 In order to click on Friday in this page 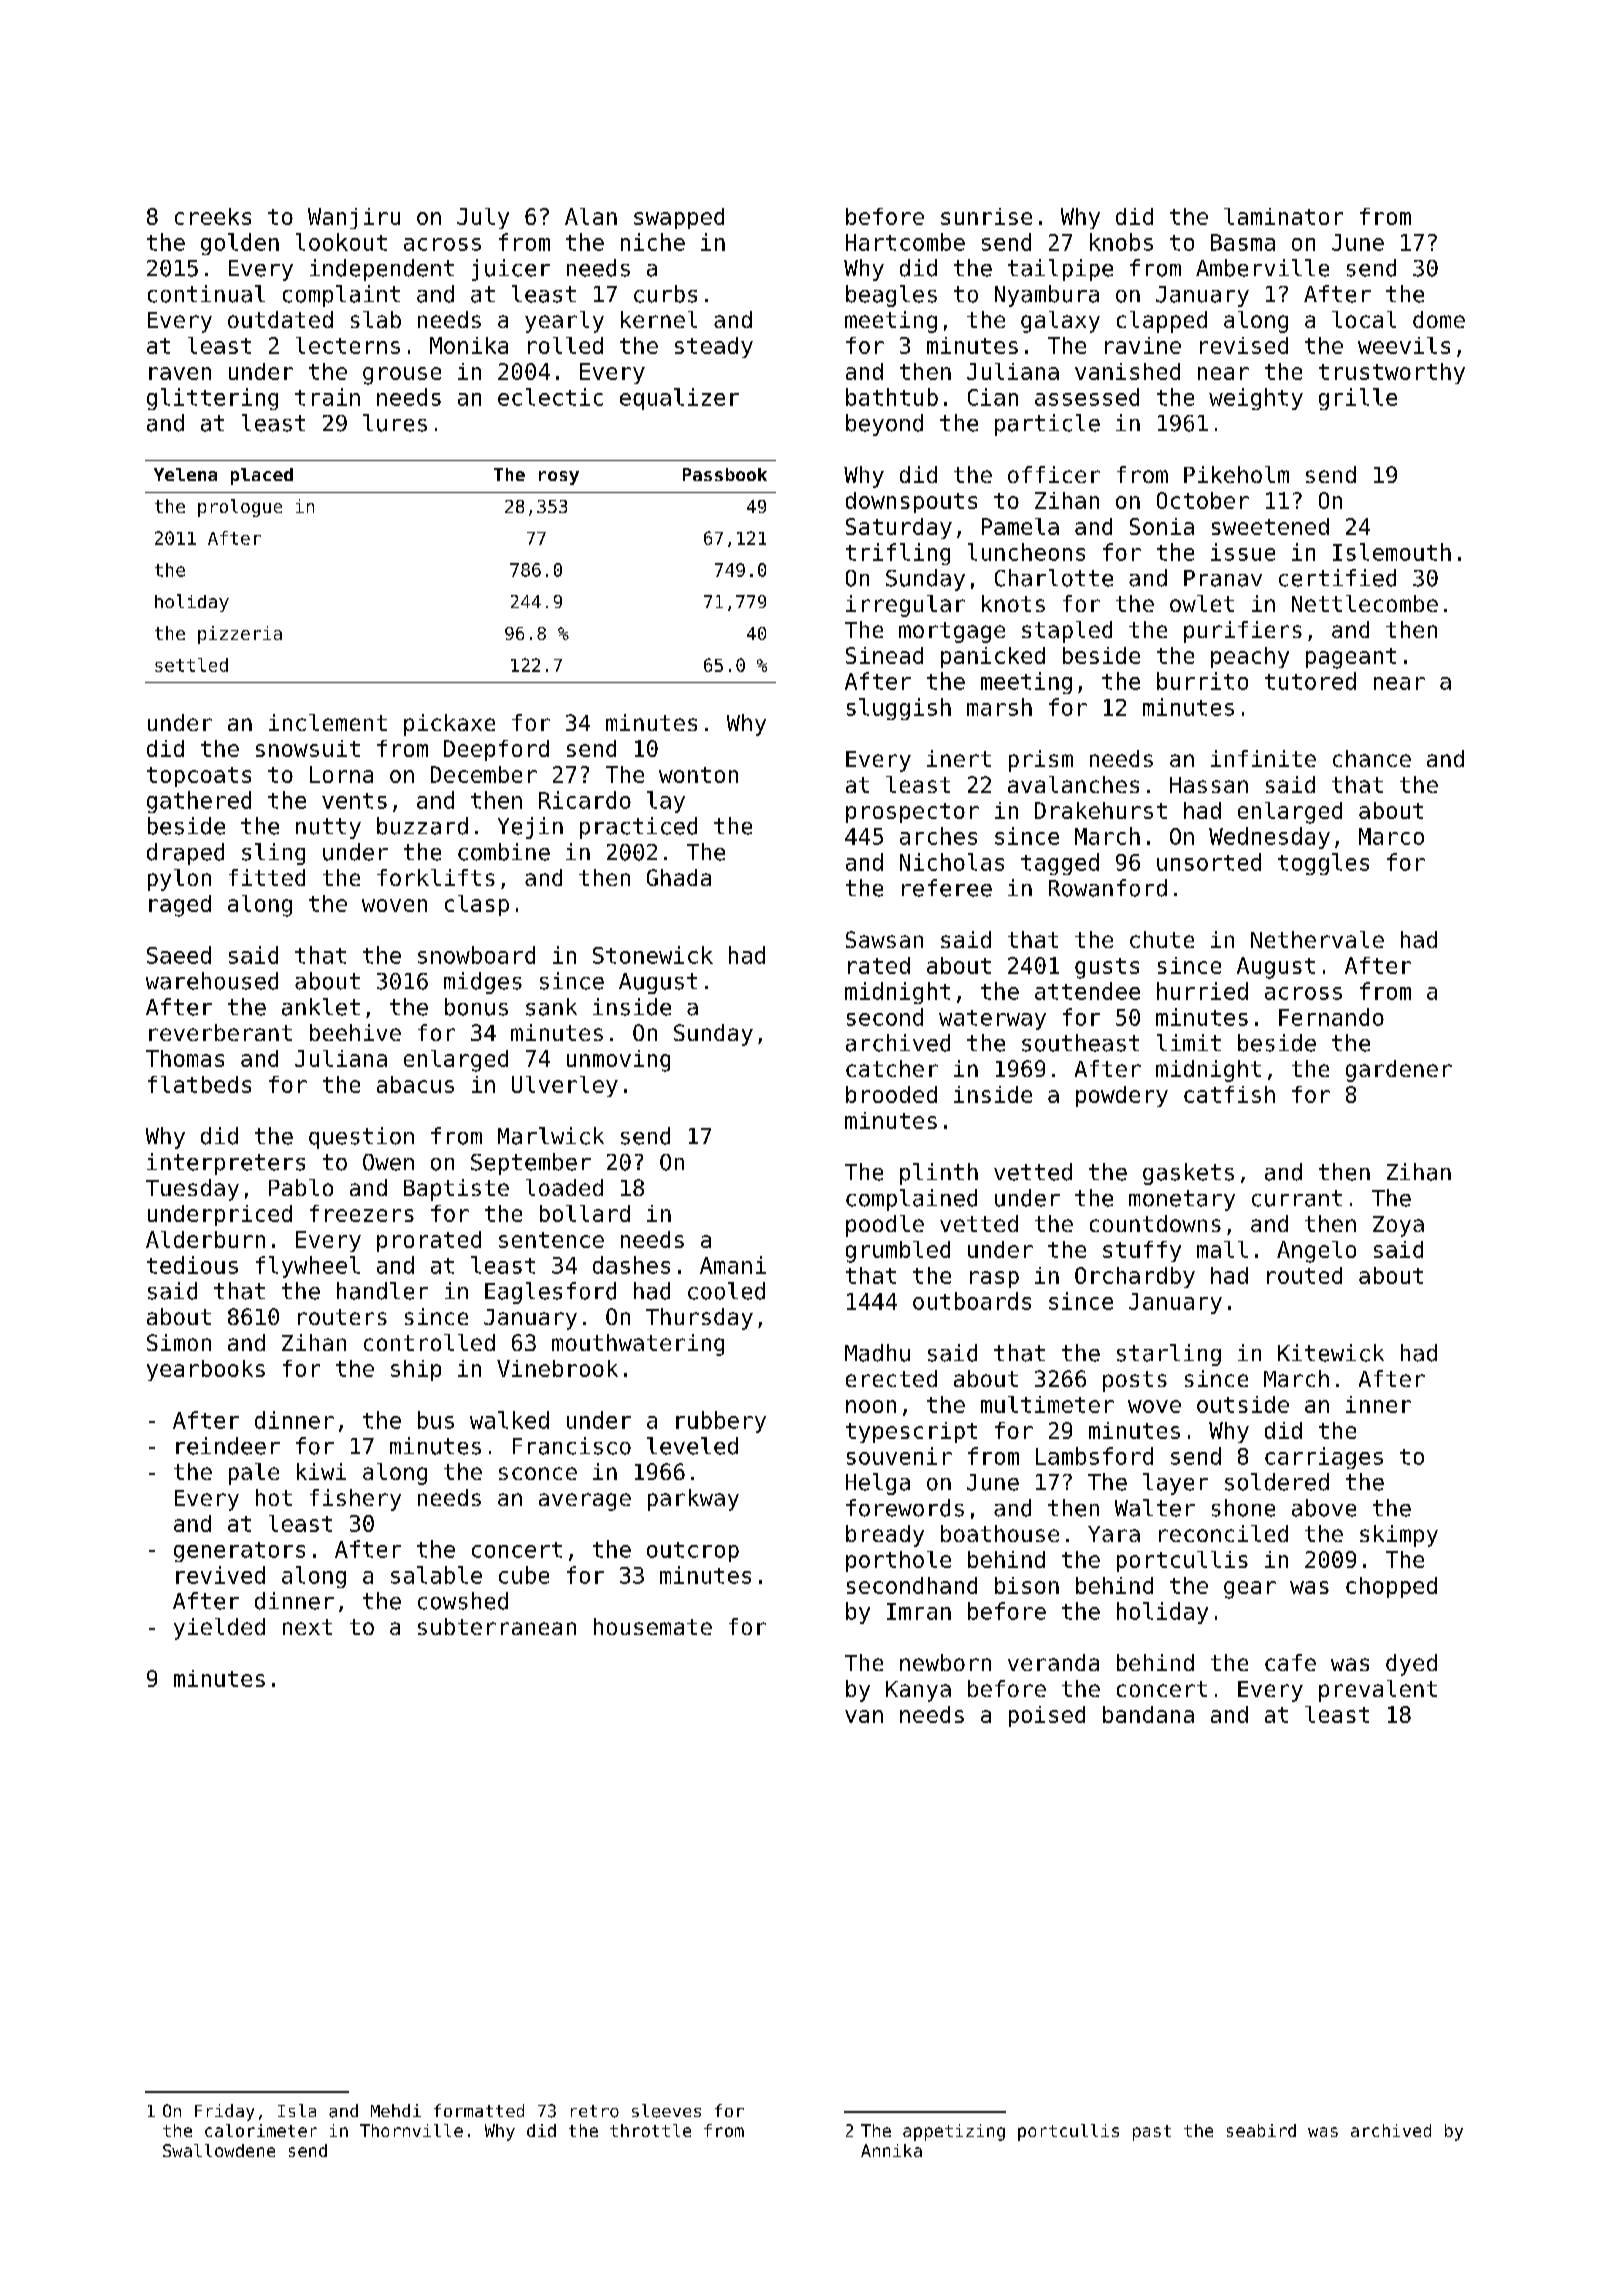, I will do `click(224, 2112)`.
